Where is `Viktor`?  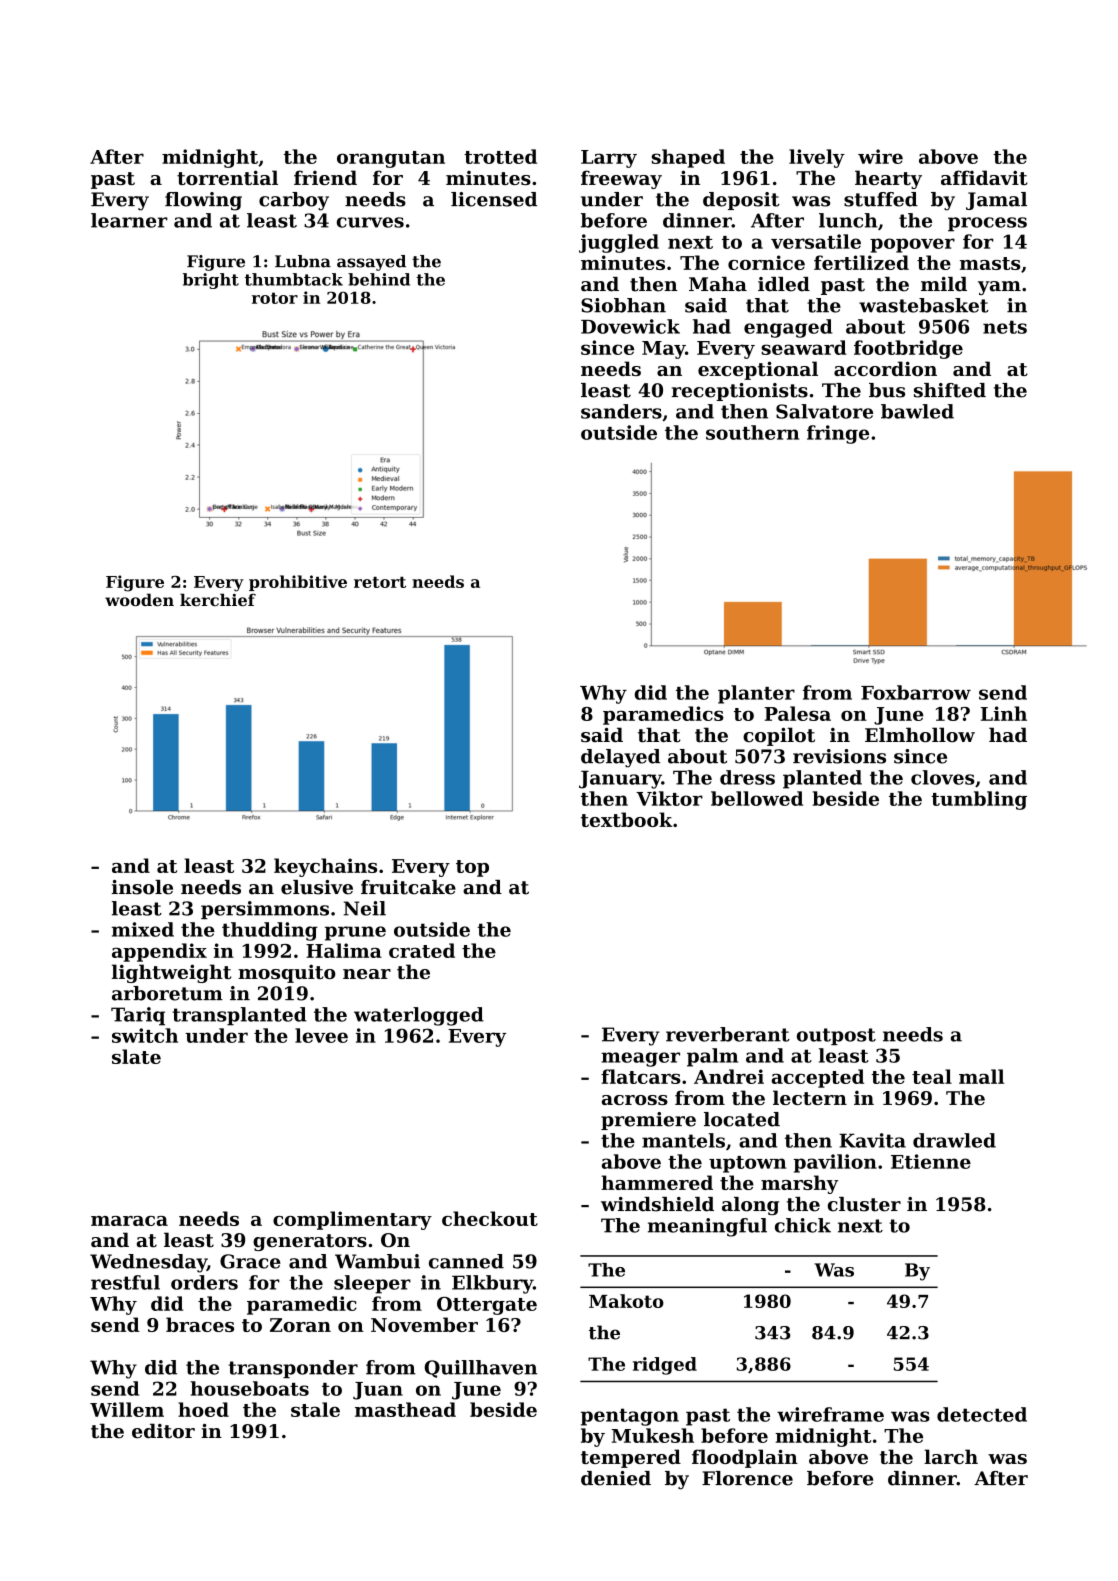 Viktor is located at coordinates (669, 798).
